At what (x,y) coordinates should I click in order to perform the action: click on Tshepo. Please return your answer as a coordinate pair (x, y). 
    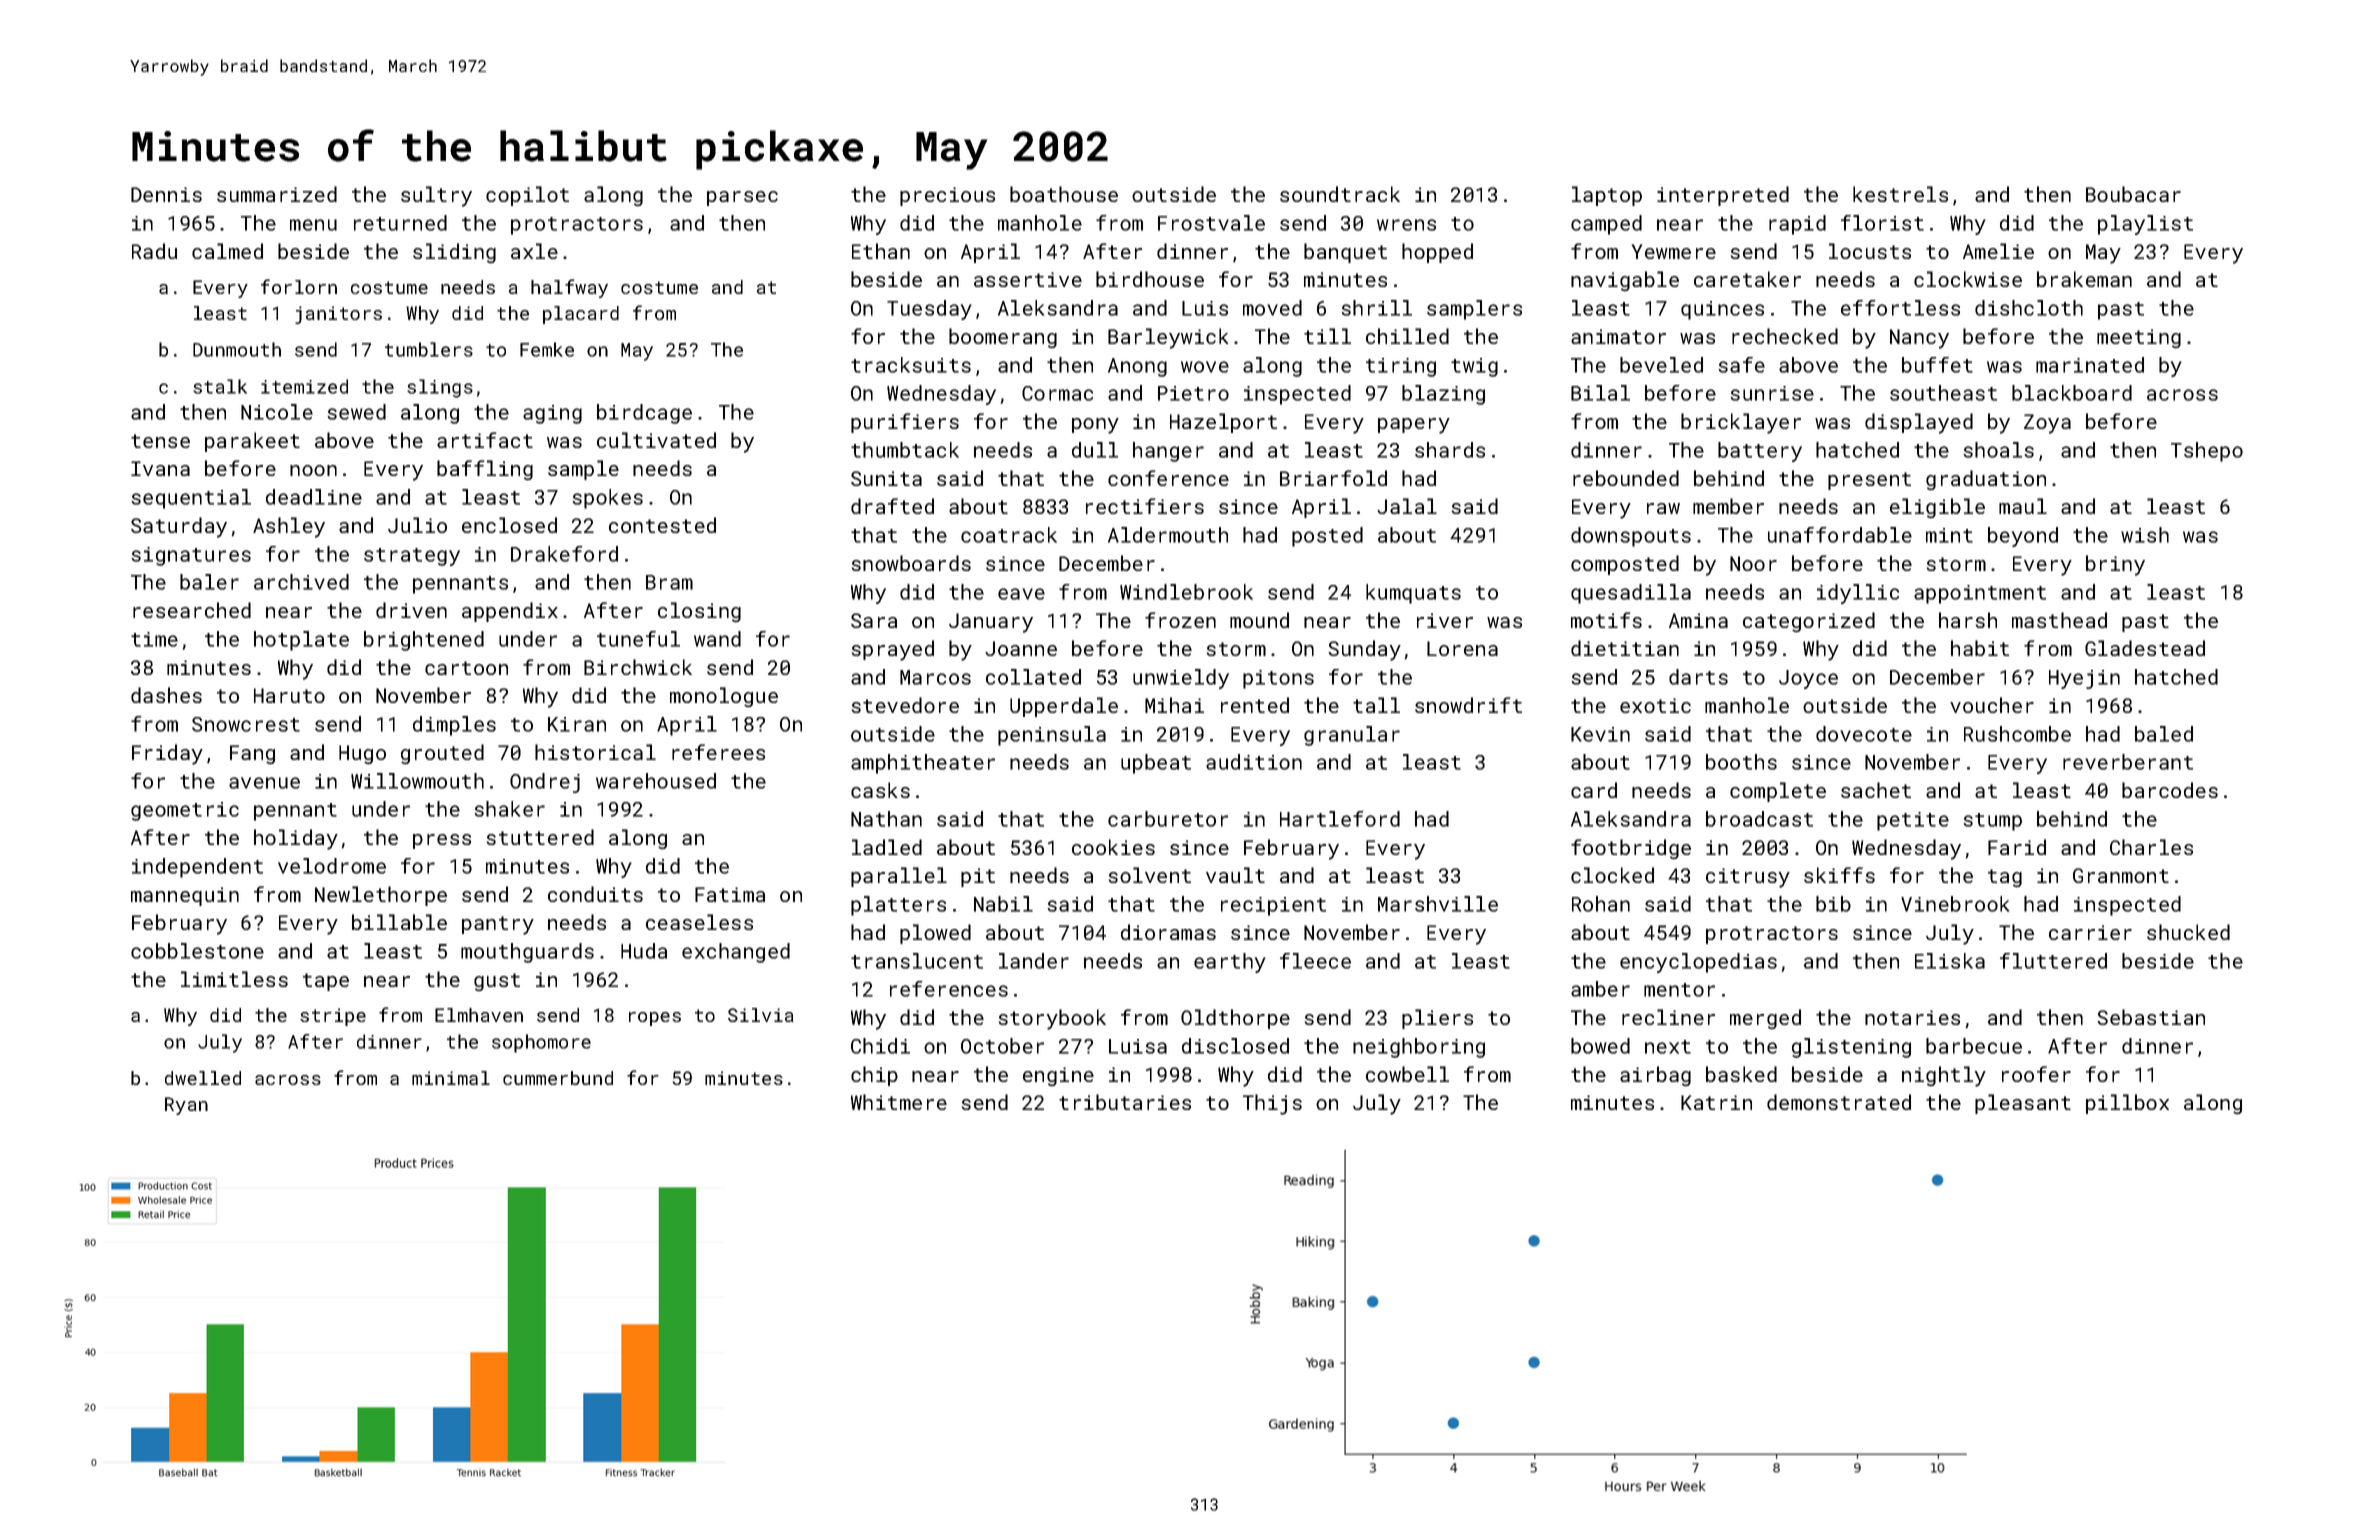
    Looking at the image, I should click on (2207, 452).
